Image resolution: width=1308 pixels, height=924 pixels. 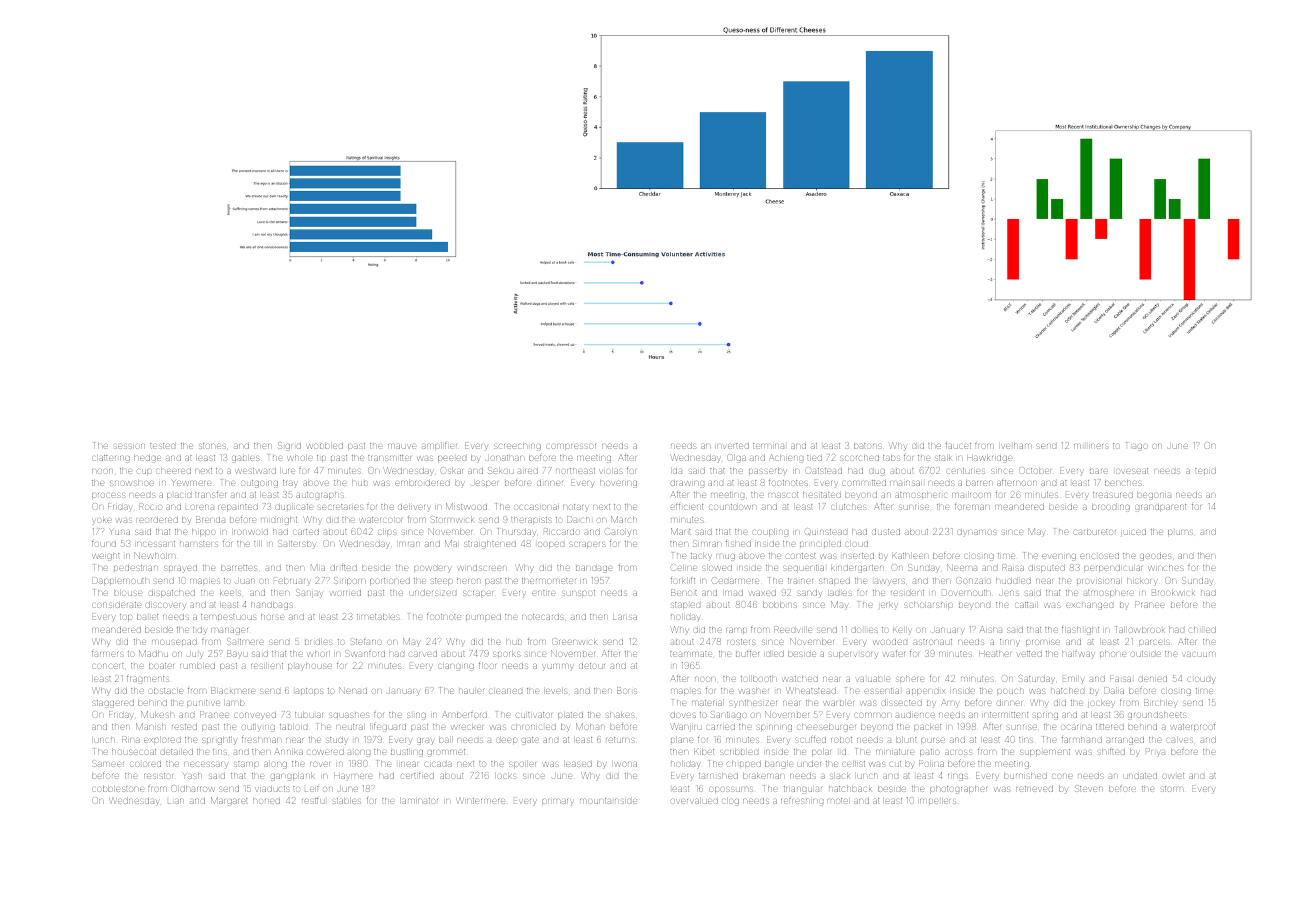 What do you see at coordinates (707, 703) in the screenshot?
I see `material` at bounding box center [707, 703].
